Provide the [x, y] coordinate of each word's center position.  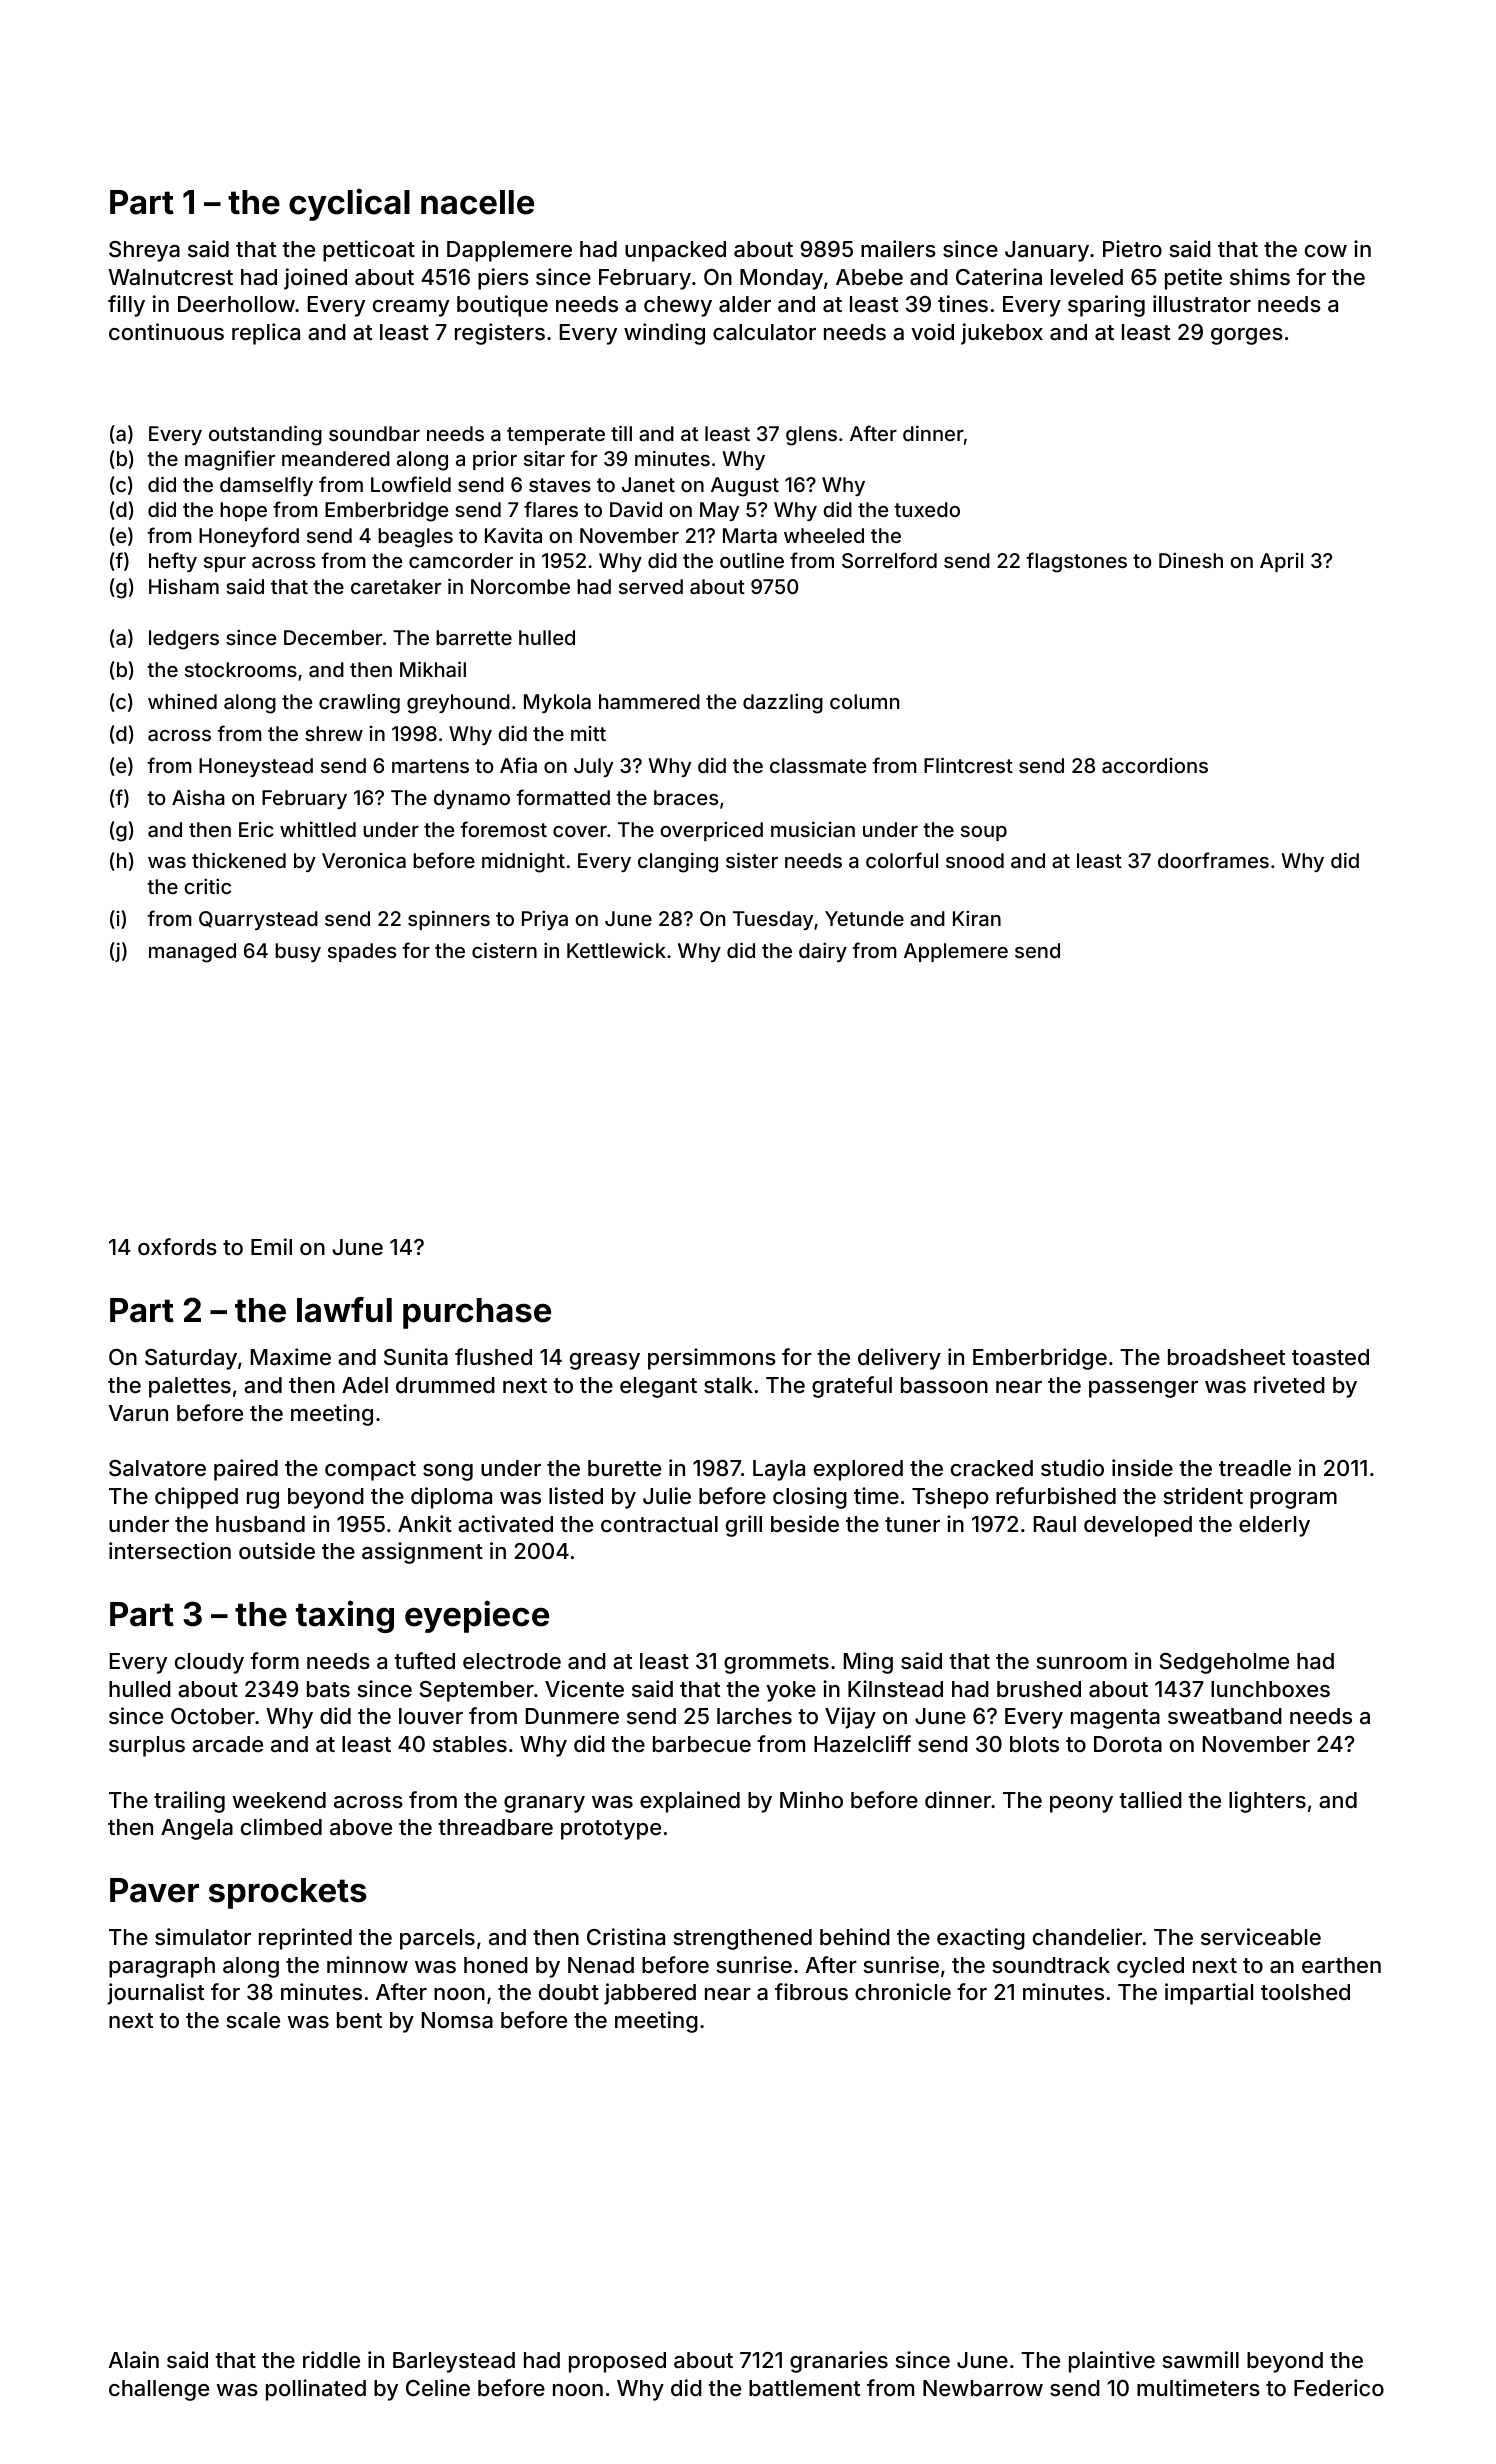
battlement [804, 2388]
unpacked [675, 251]
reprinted [305, 1939]
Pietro [1132, 248]
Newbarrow [983, 2388]
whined [182, 701]
